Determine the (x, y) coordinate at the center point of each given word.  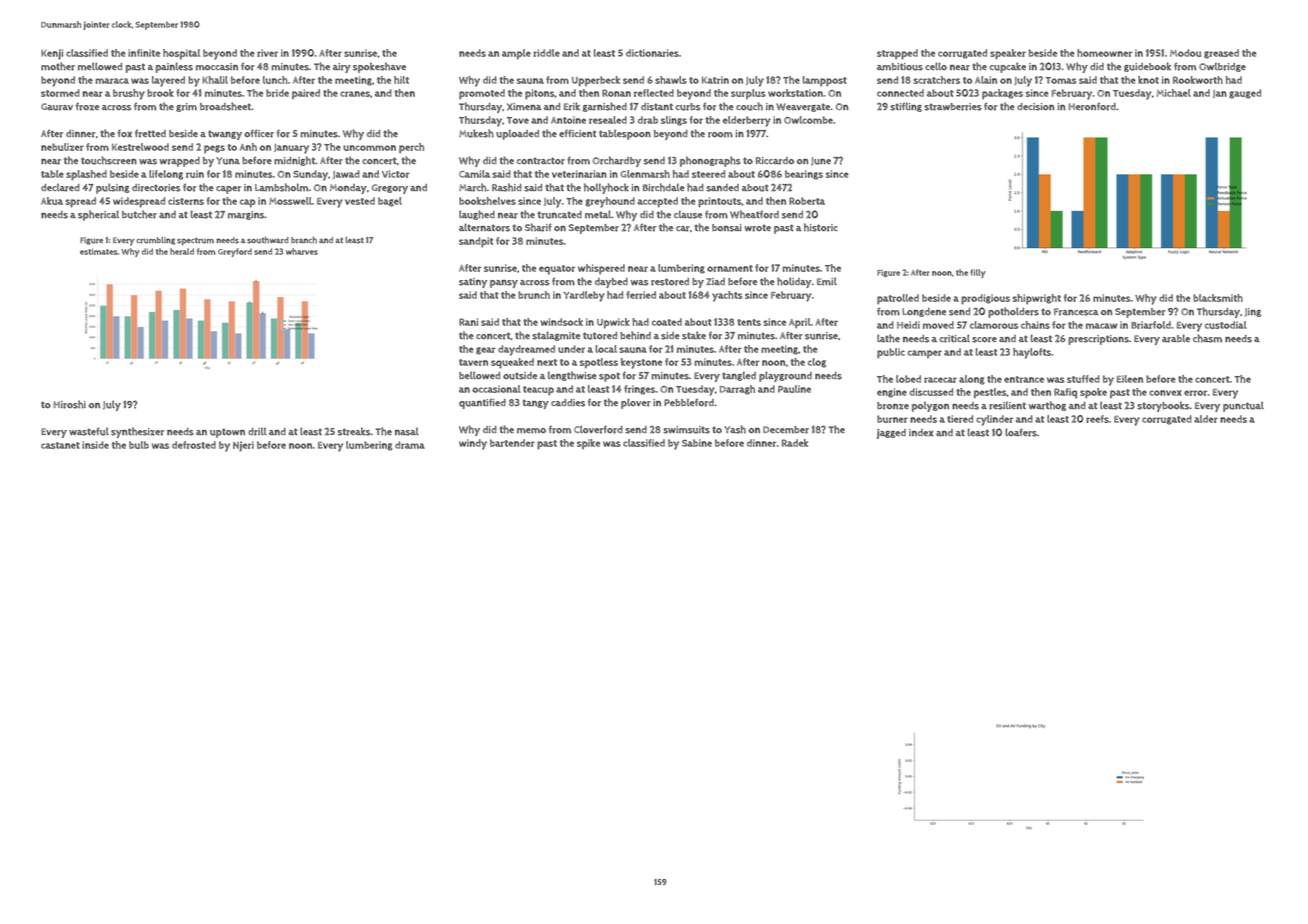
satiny (473, 283)
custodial (1225, 325)
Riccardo (775, 161)
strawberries (953, 107)
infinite (144, 53)
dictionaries (652, 53)
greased (1221, 54)
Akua (52, 201)
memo (531, 431)
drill (257, 432)
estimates (99, 251)
